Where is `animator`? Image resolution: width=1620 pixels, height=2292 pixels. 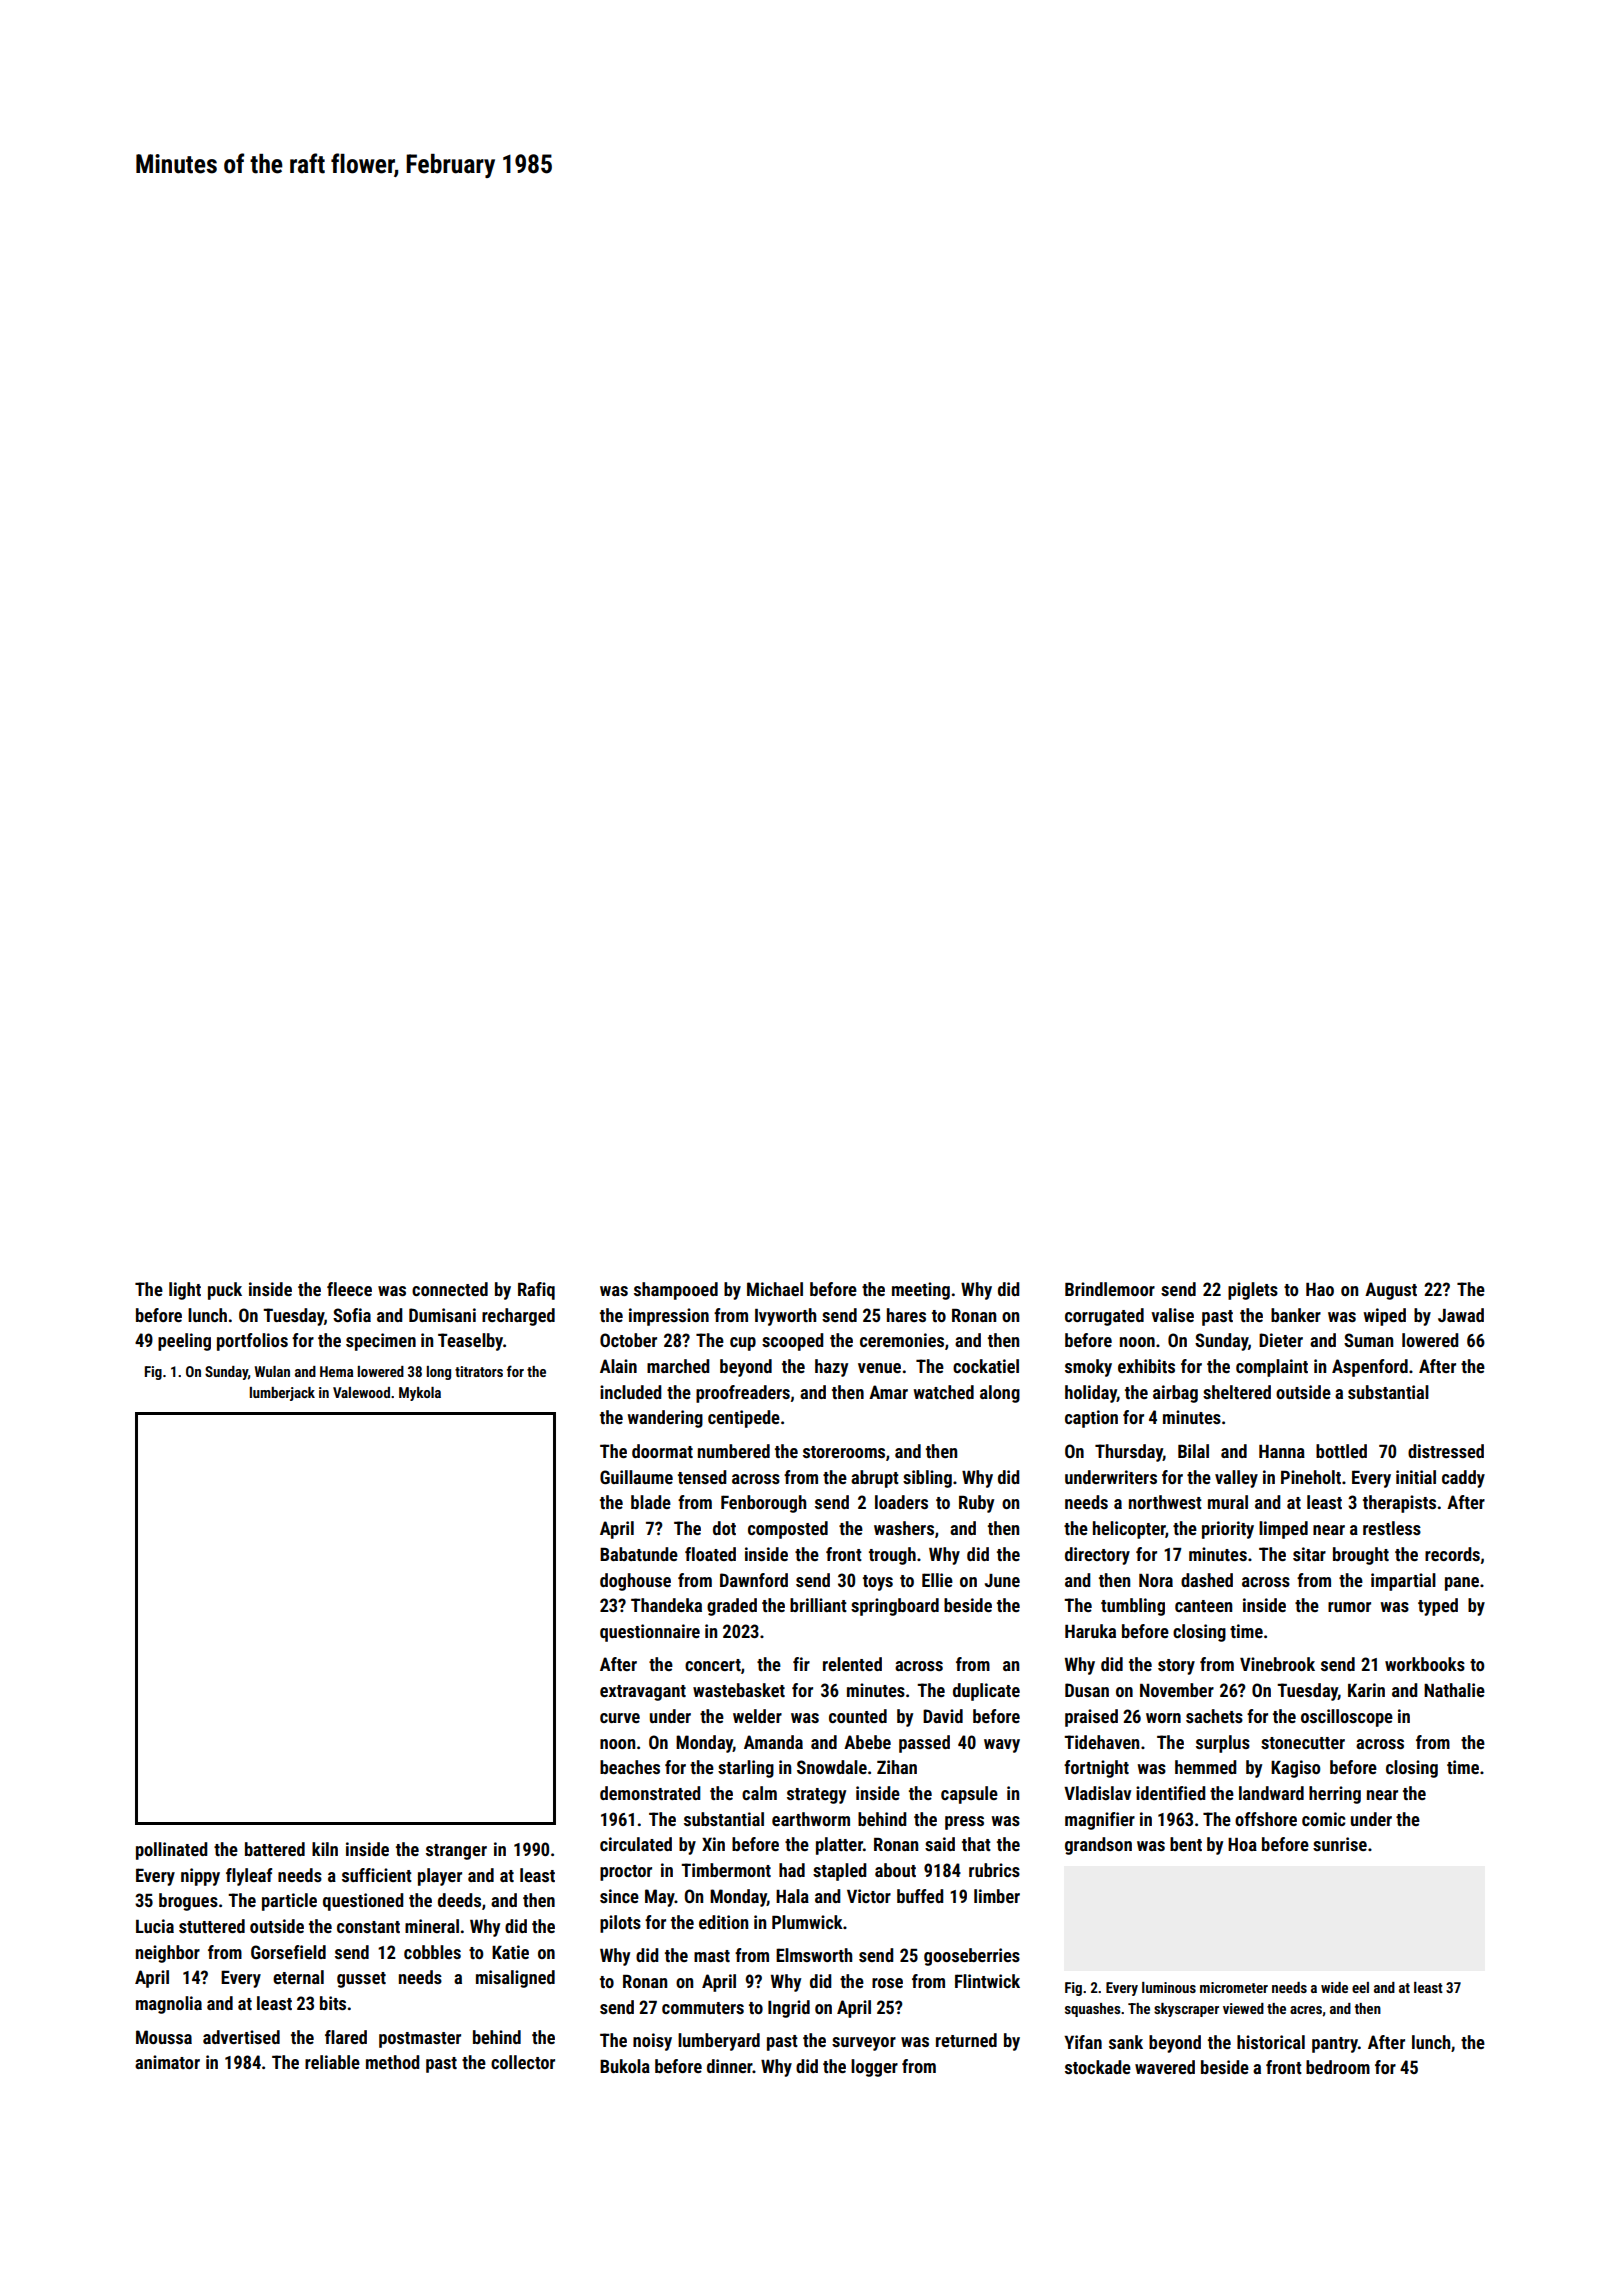 animator is located at coordinates (167, 2062).
